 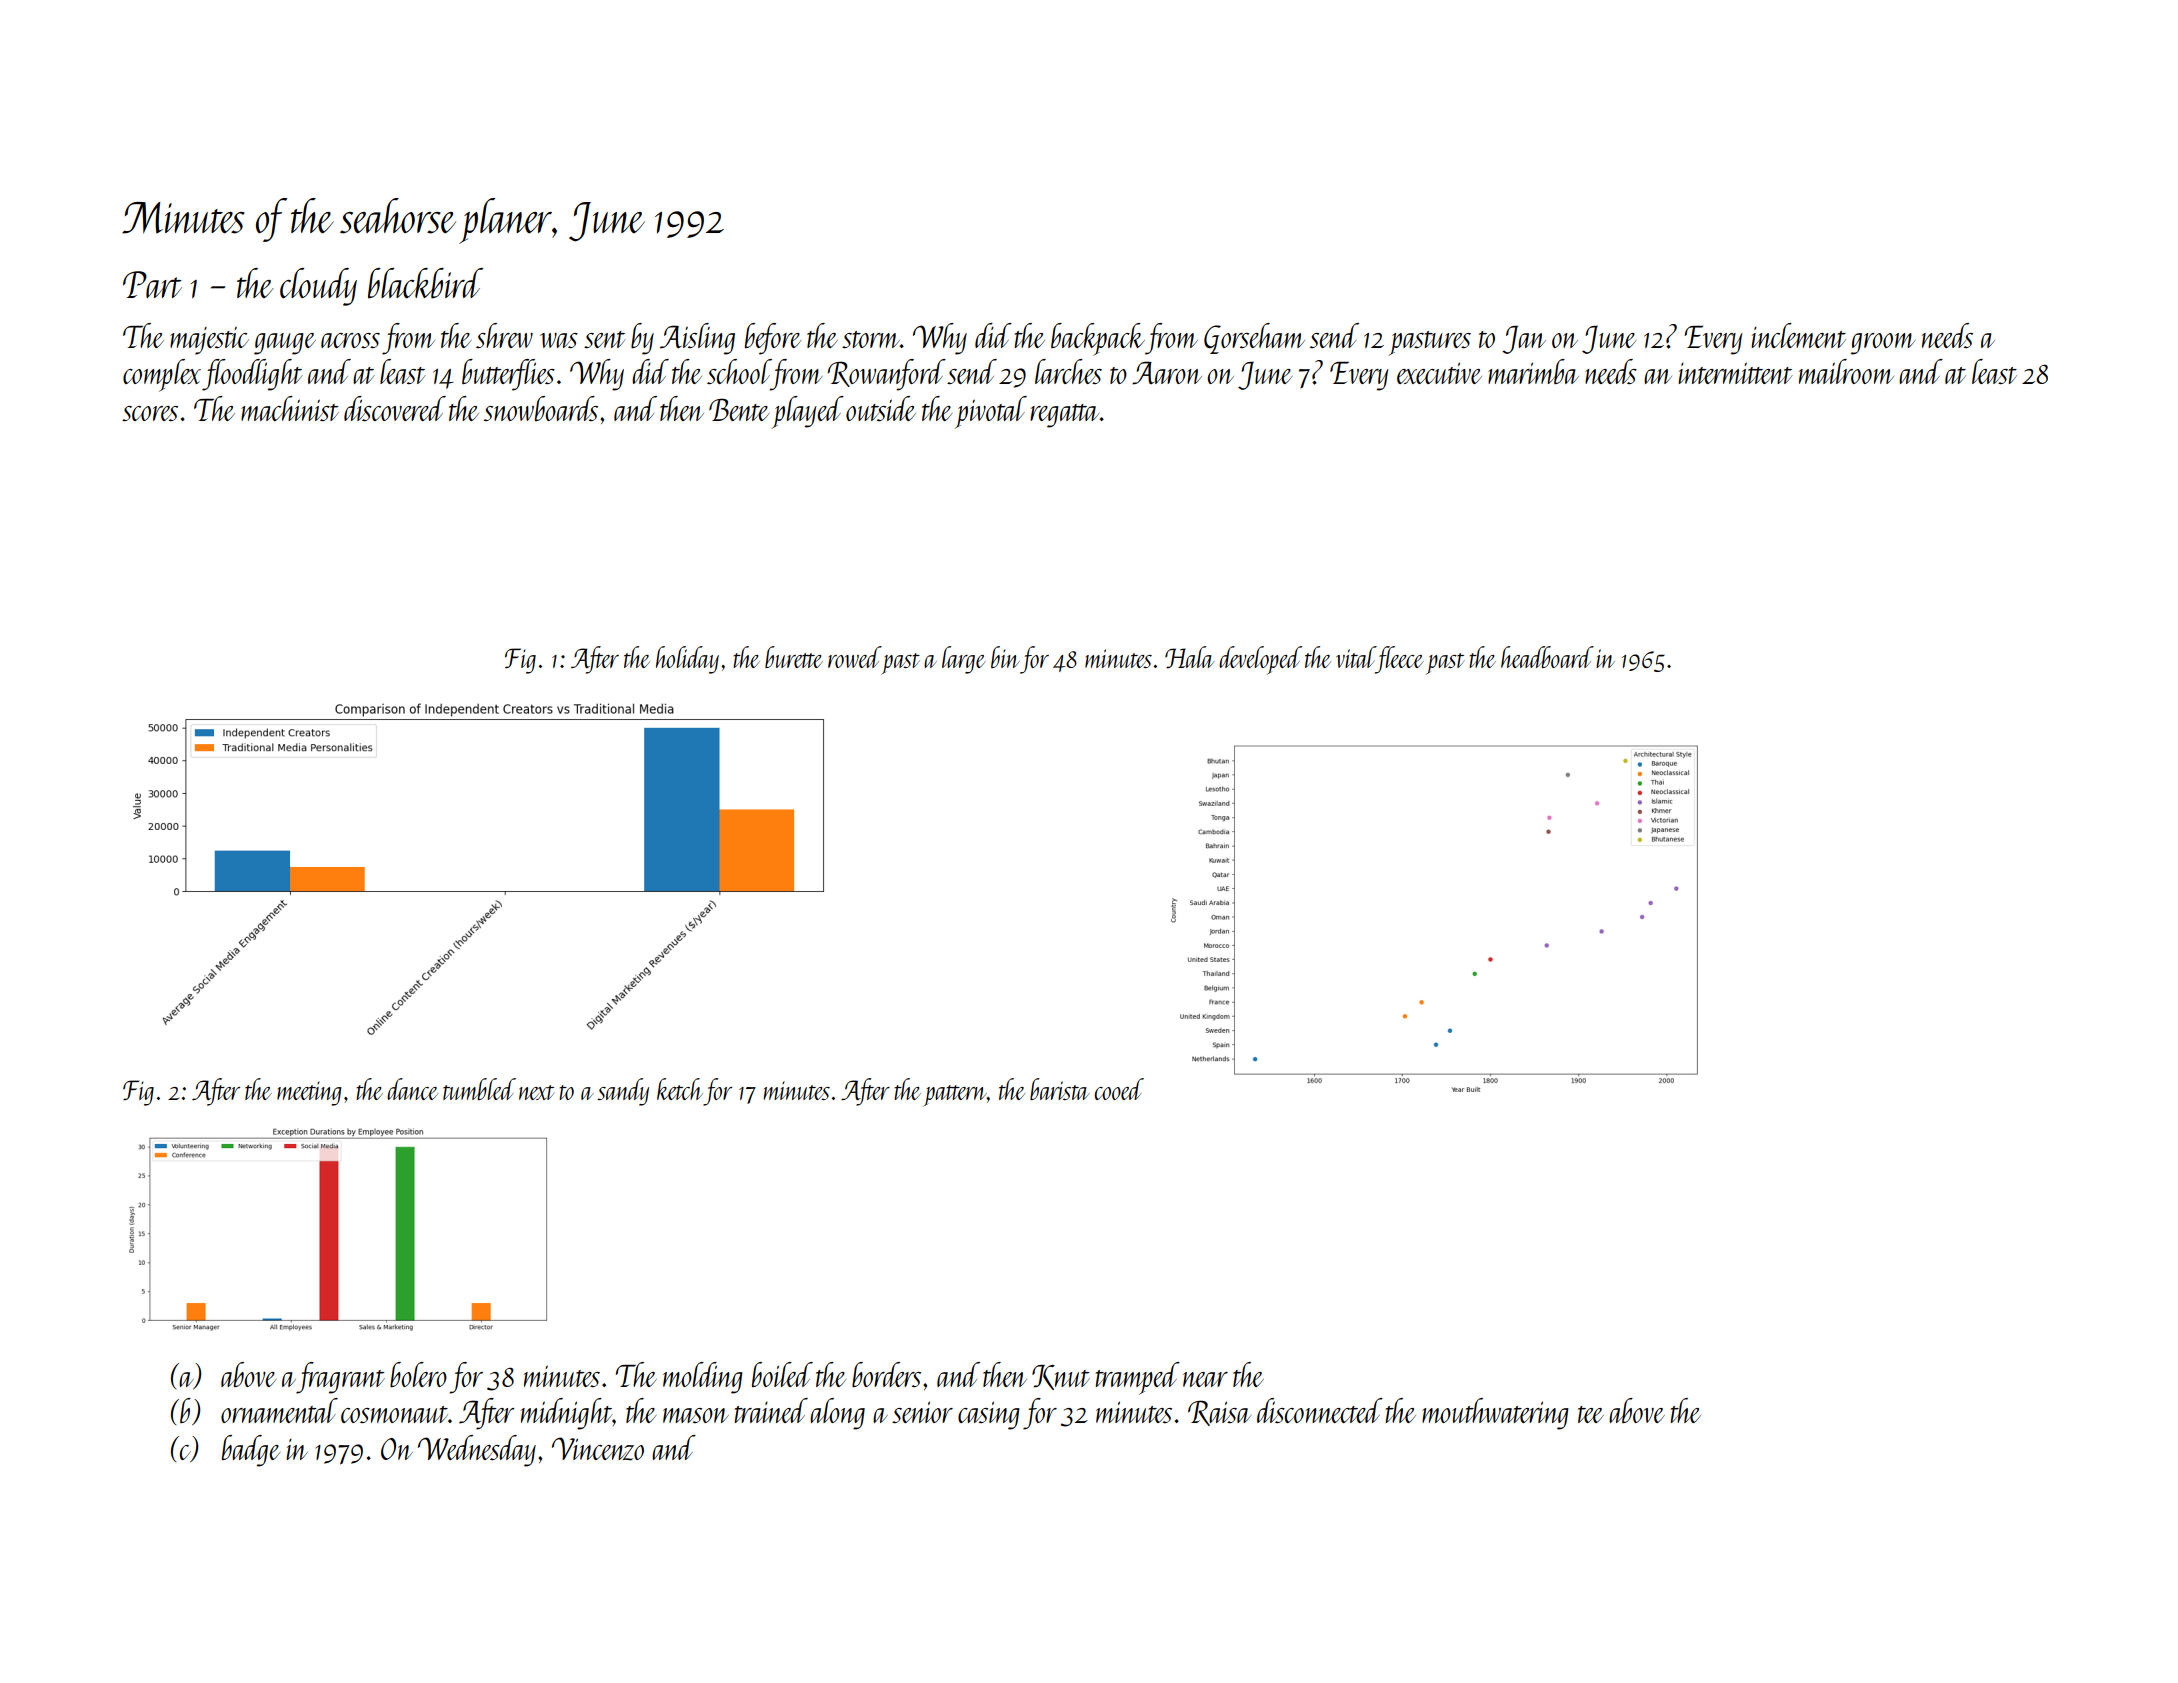 What do you see at coordinates (479, 1089) in the page?
I see `tumbled` at bounding box center [479, 1089].
